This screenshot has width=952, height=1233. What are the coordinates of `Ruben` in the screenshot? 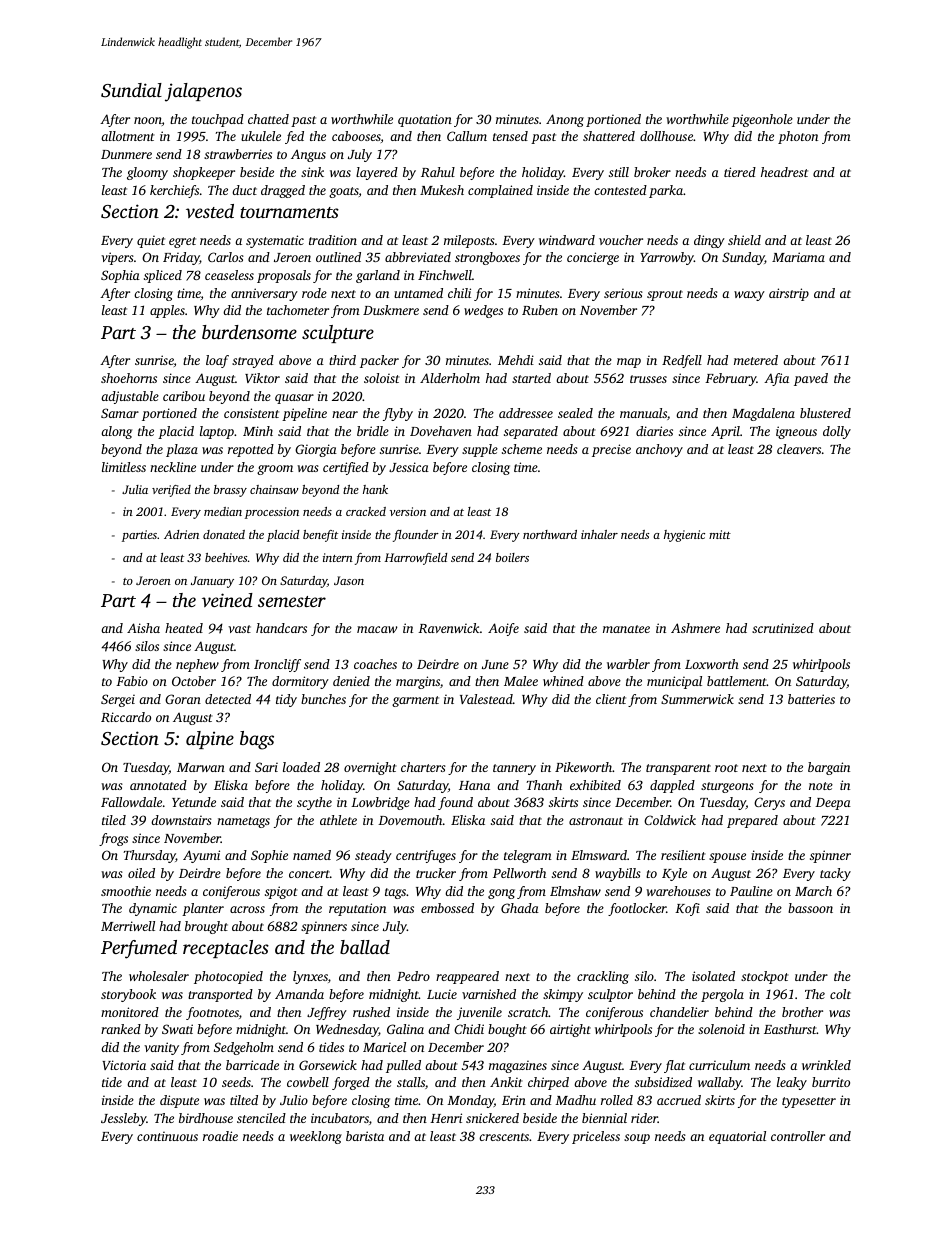 It's located at (540, 310).
